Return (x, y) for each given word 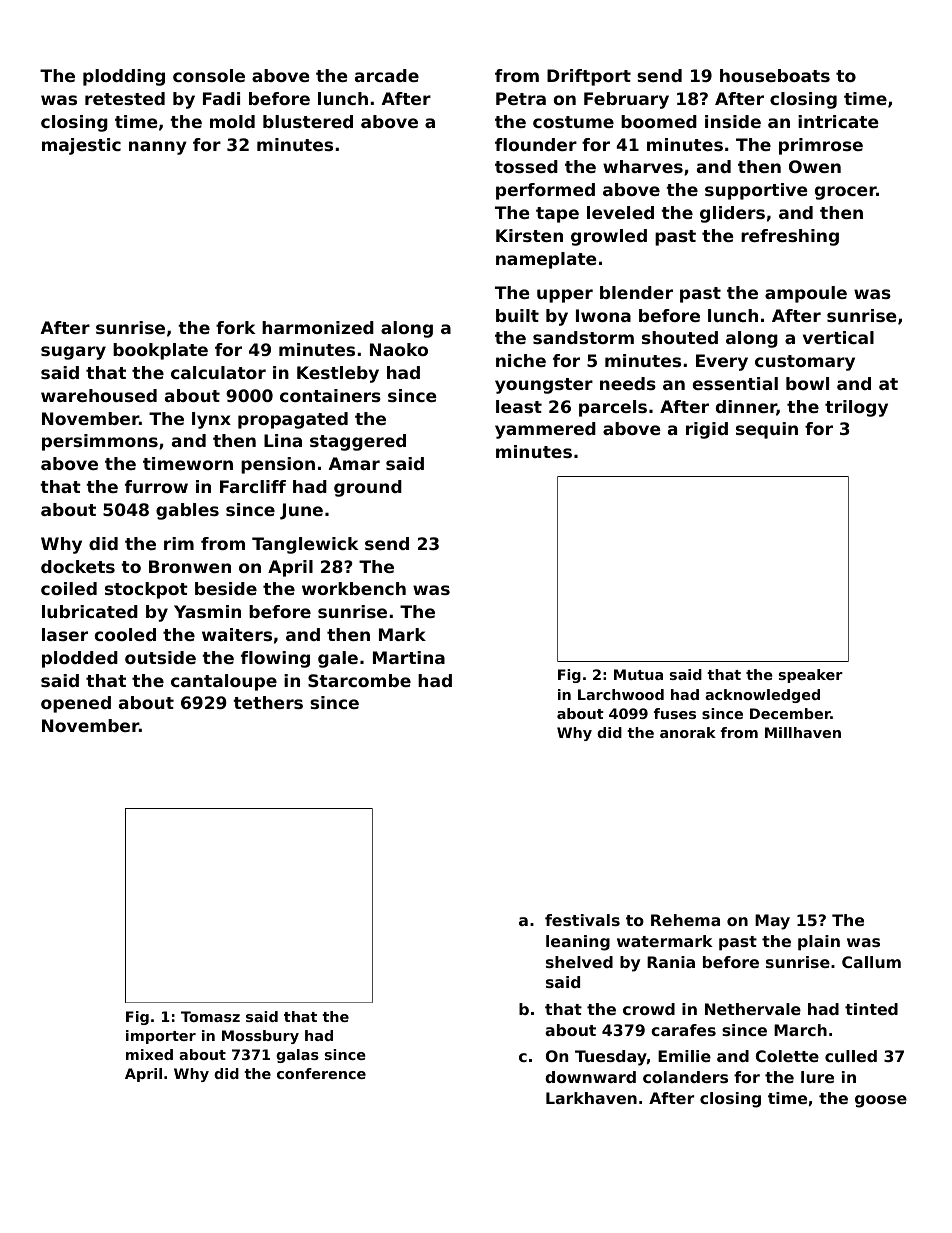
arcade (387, 75)
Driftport (589, 77)
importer (161, 1037)
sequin (767, 430)
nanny (158, 148)
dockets (78, 566)
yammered (545, 430)
